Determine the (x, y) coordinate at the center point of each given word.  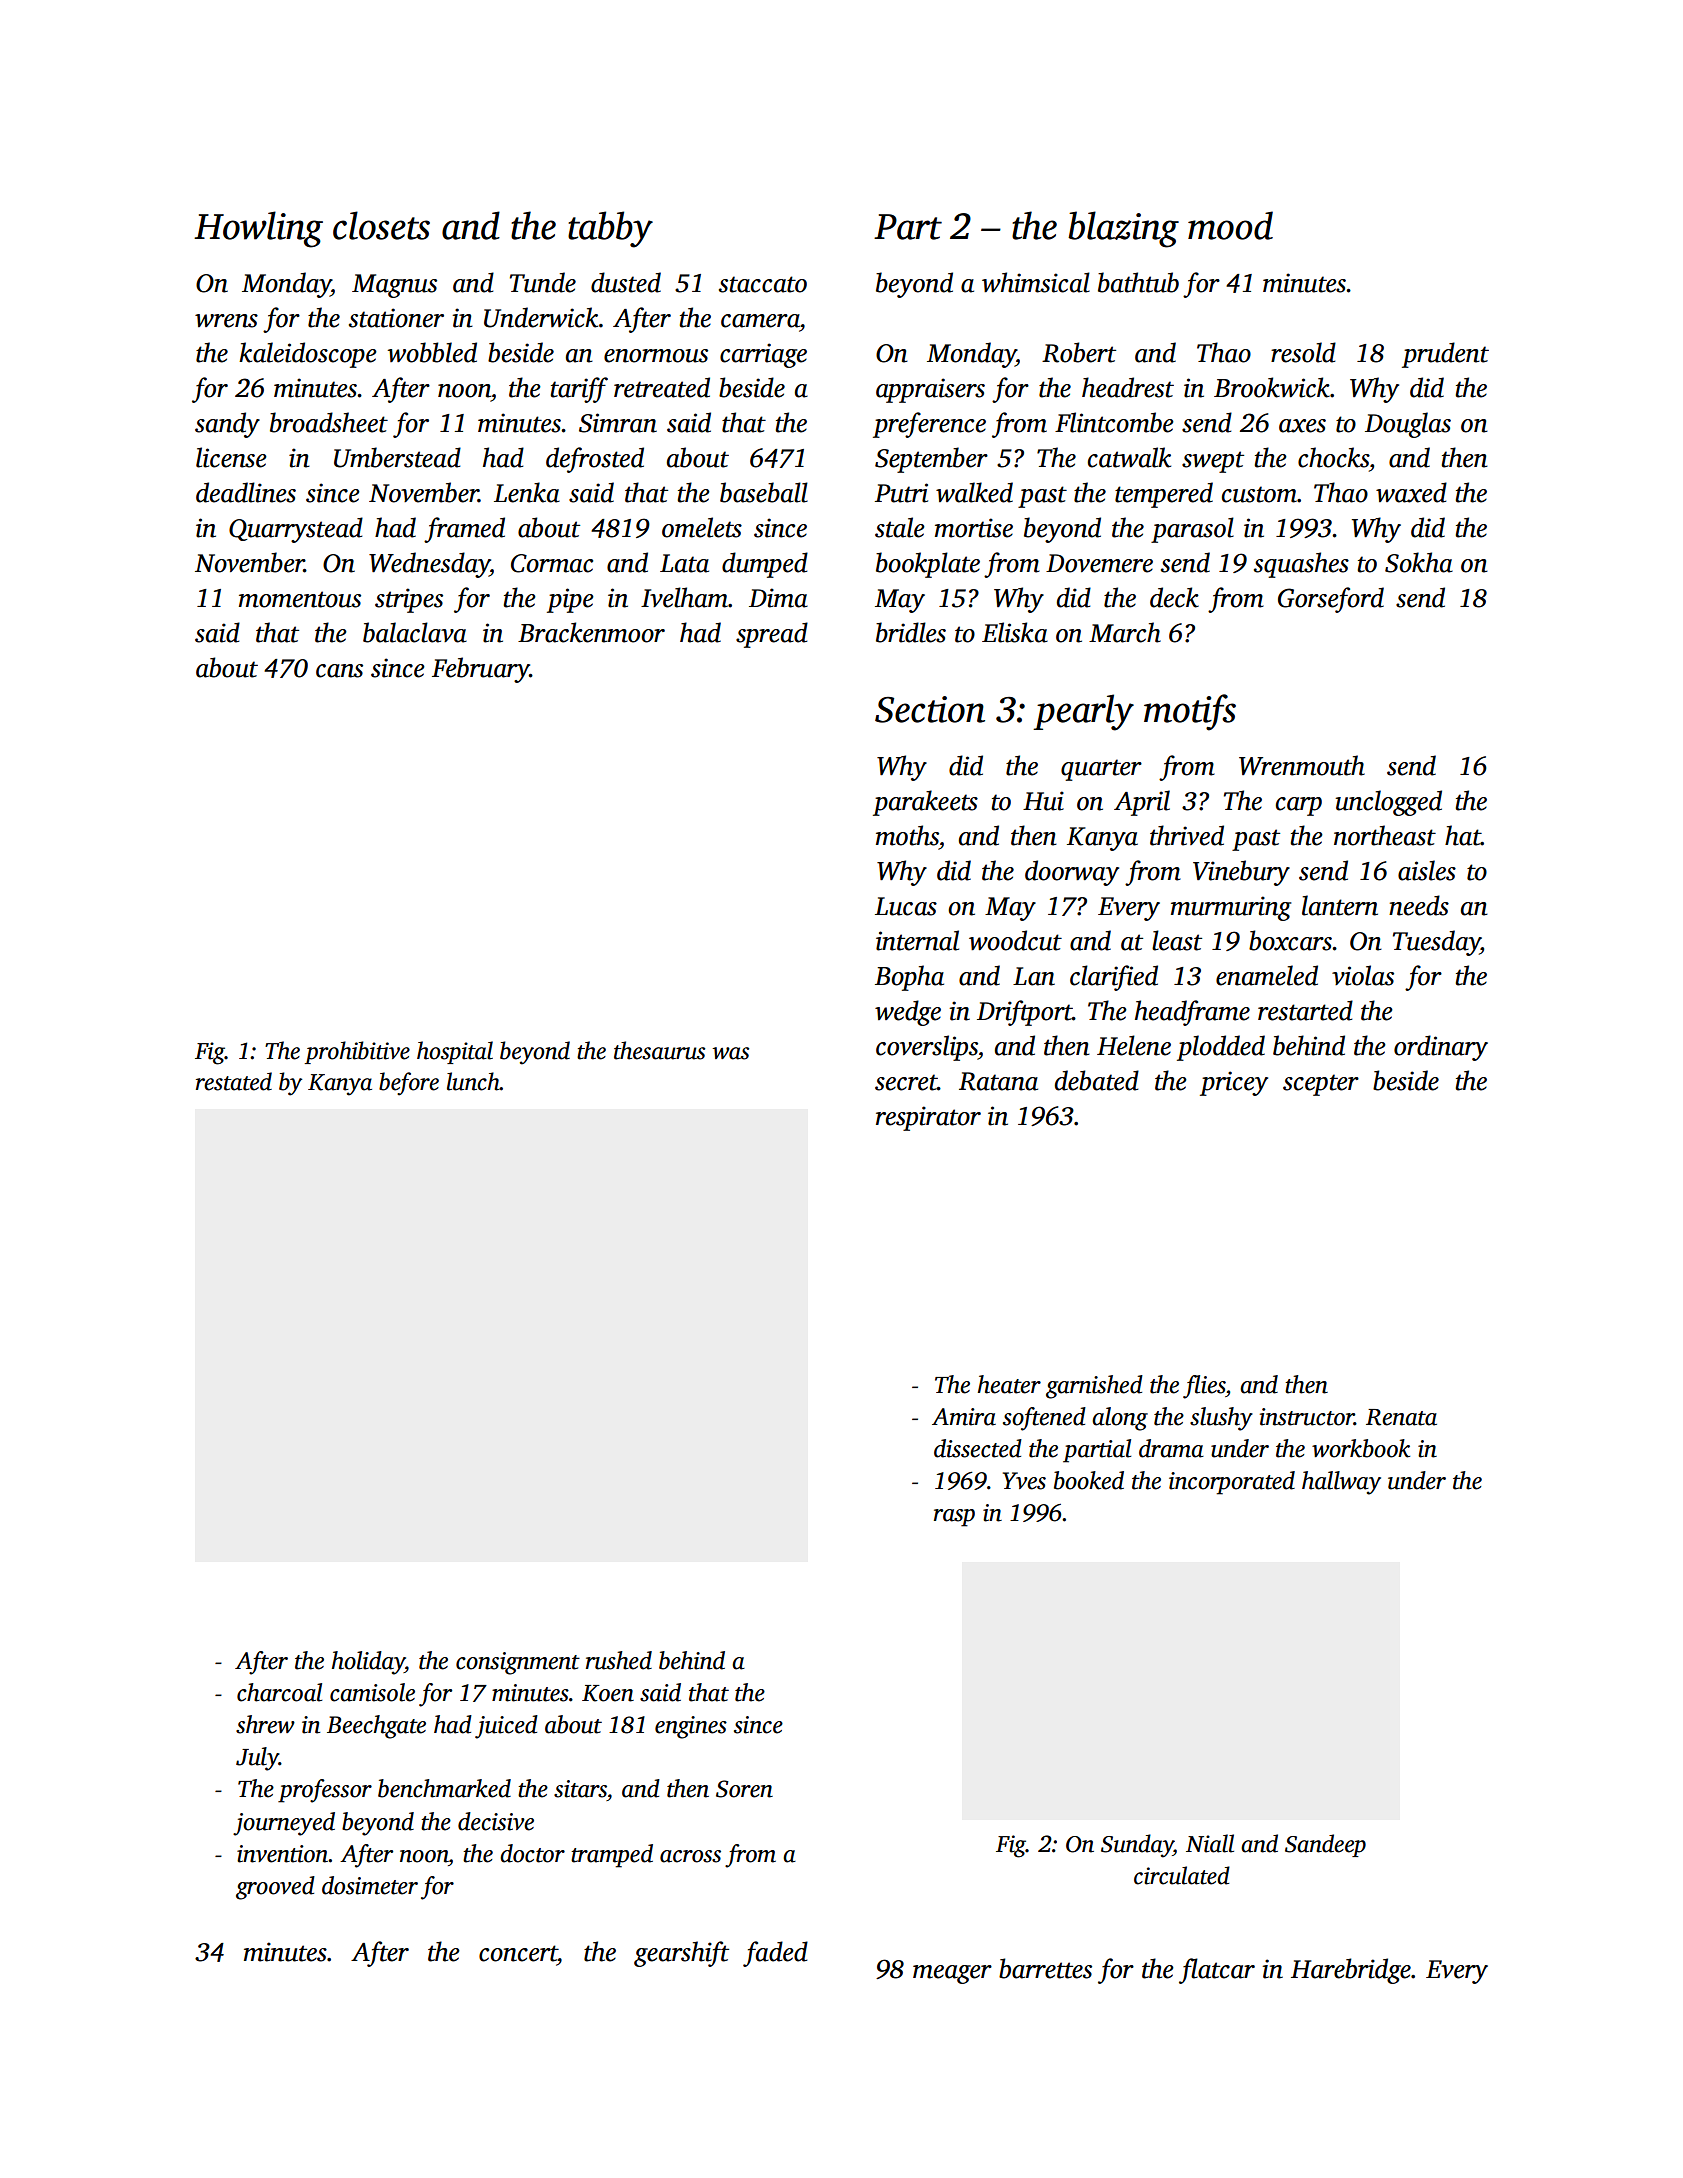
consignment (518, 1663)
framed (464, 530)
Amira (964, 1417)
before (409, 1084)
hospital (455, 1052)
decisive (496, 1821)
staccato (763, 284)
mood (1230, 225)
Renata (1401, 1417)
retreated (662, 387)
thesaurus (659, 1050)
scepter (1321, 1085)
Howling (258, 229)
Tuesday (1436, 943)
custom (1259, 494)
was (730, 1053)
